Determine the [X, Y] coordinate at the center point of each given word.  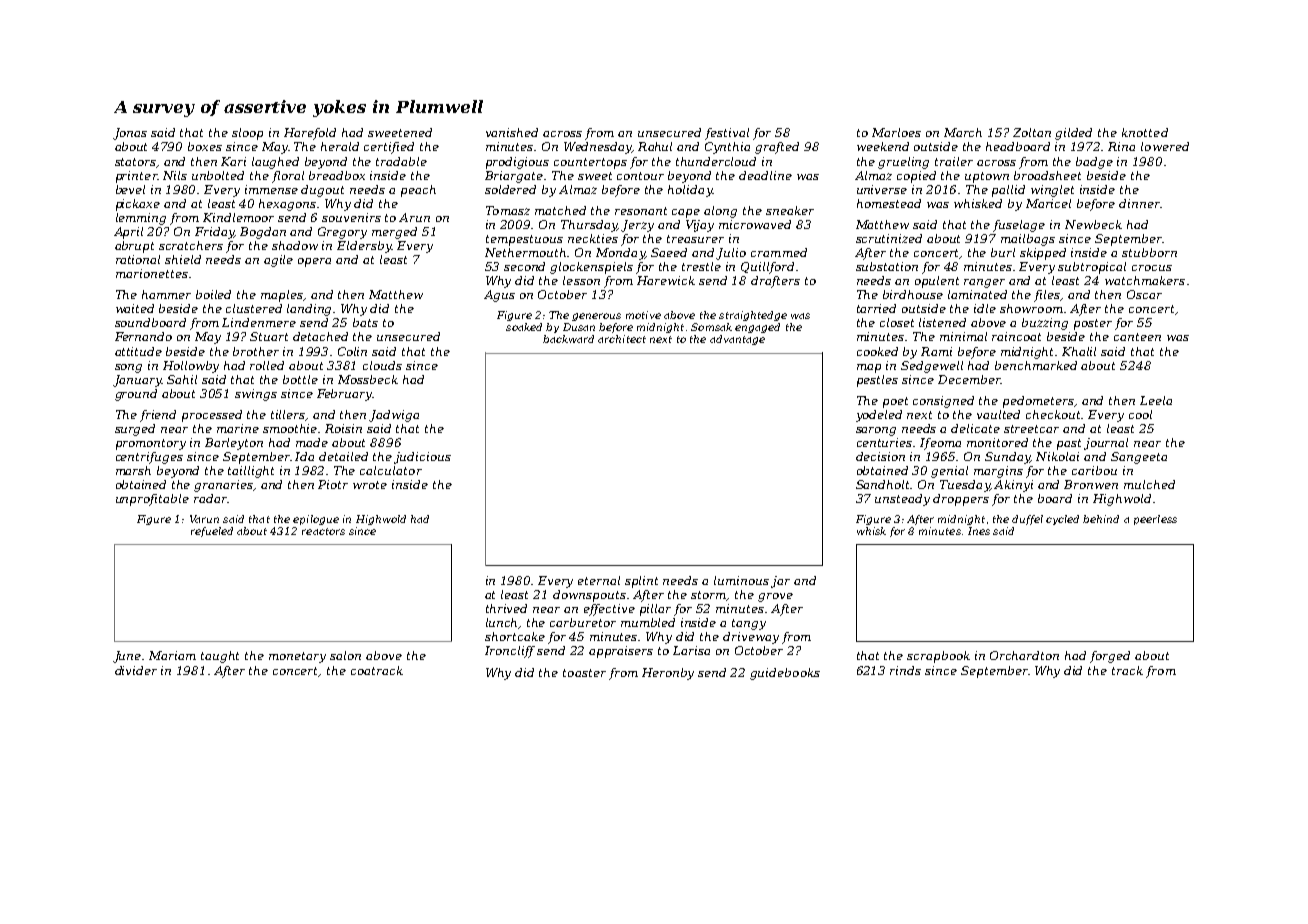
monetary [297, 657]
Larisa [691, 650]
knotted [1145, 132]
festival [727, 134]
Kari [233, 161]
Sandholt [883, 484]
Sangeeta [1139, 458]
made [312, 442]
